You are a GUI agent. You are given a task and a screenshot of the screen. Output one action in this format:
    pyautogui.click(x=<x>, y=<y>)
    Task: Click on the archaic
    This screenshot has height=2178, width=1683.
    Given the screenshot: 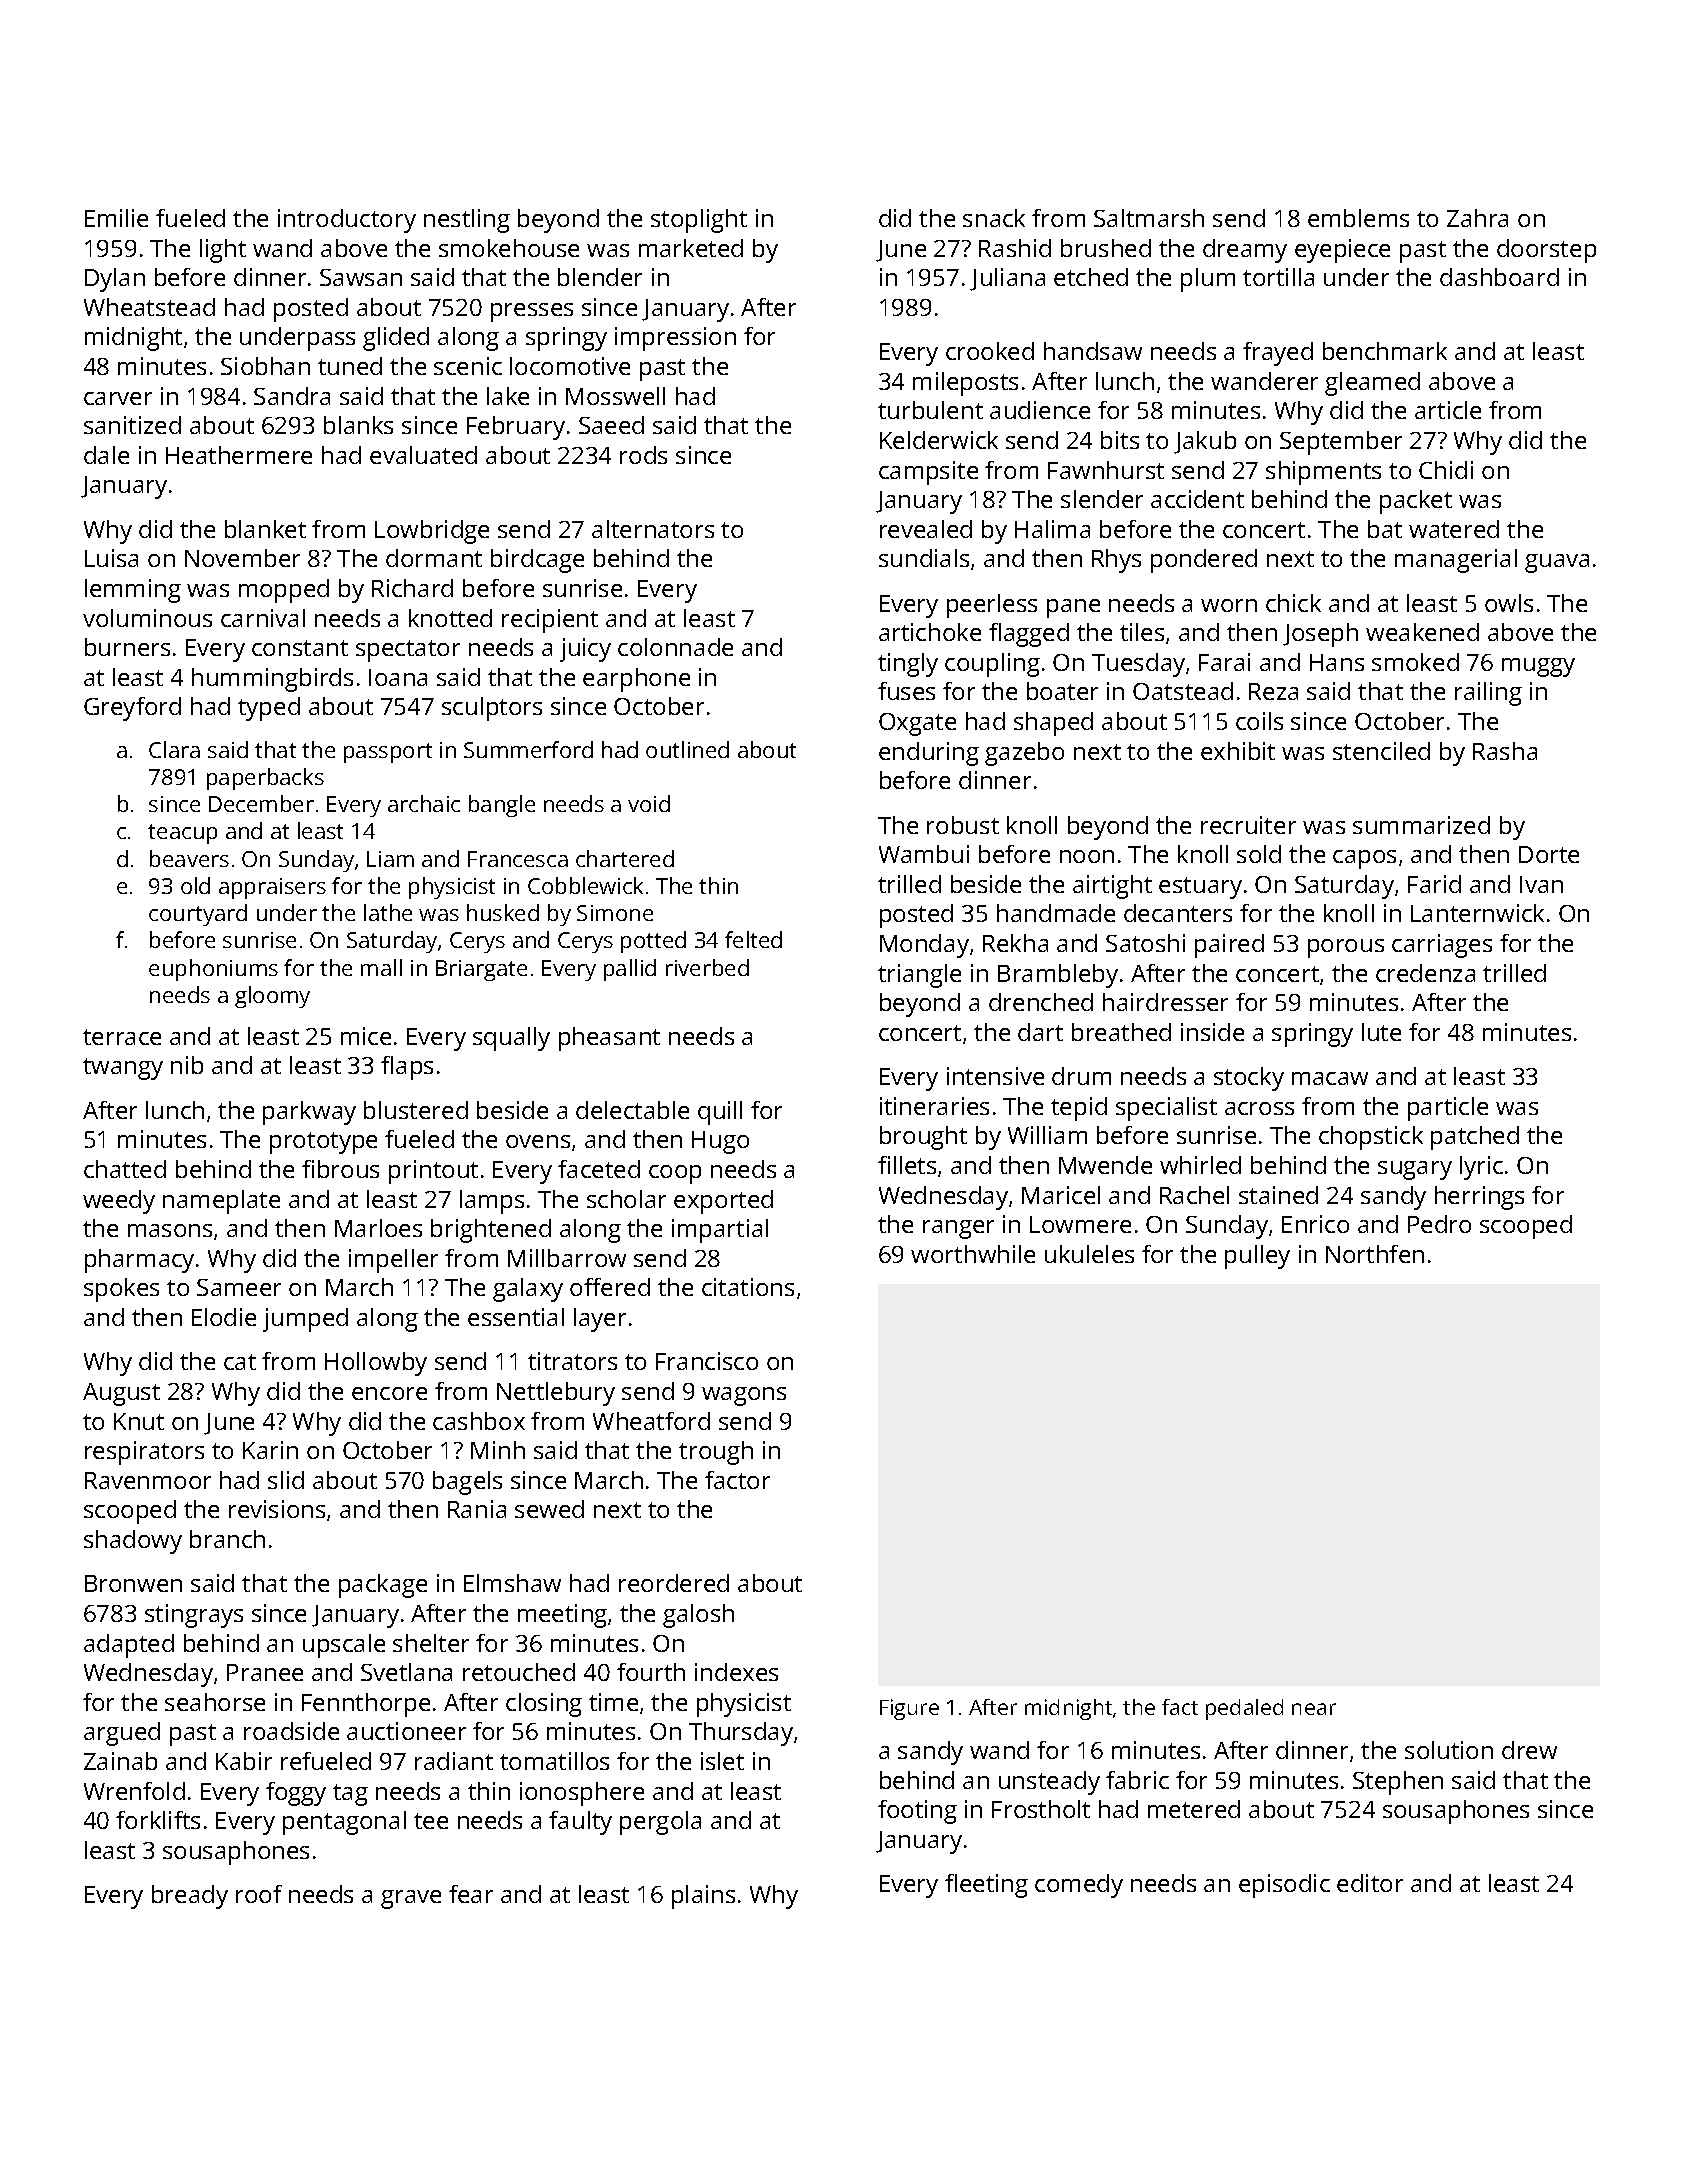 What is the action you would take?
    pyautogui.click(x=424, y=803)
